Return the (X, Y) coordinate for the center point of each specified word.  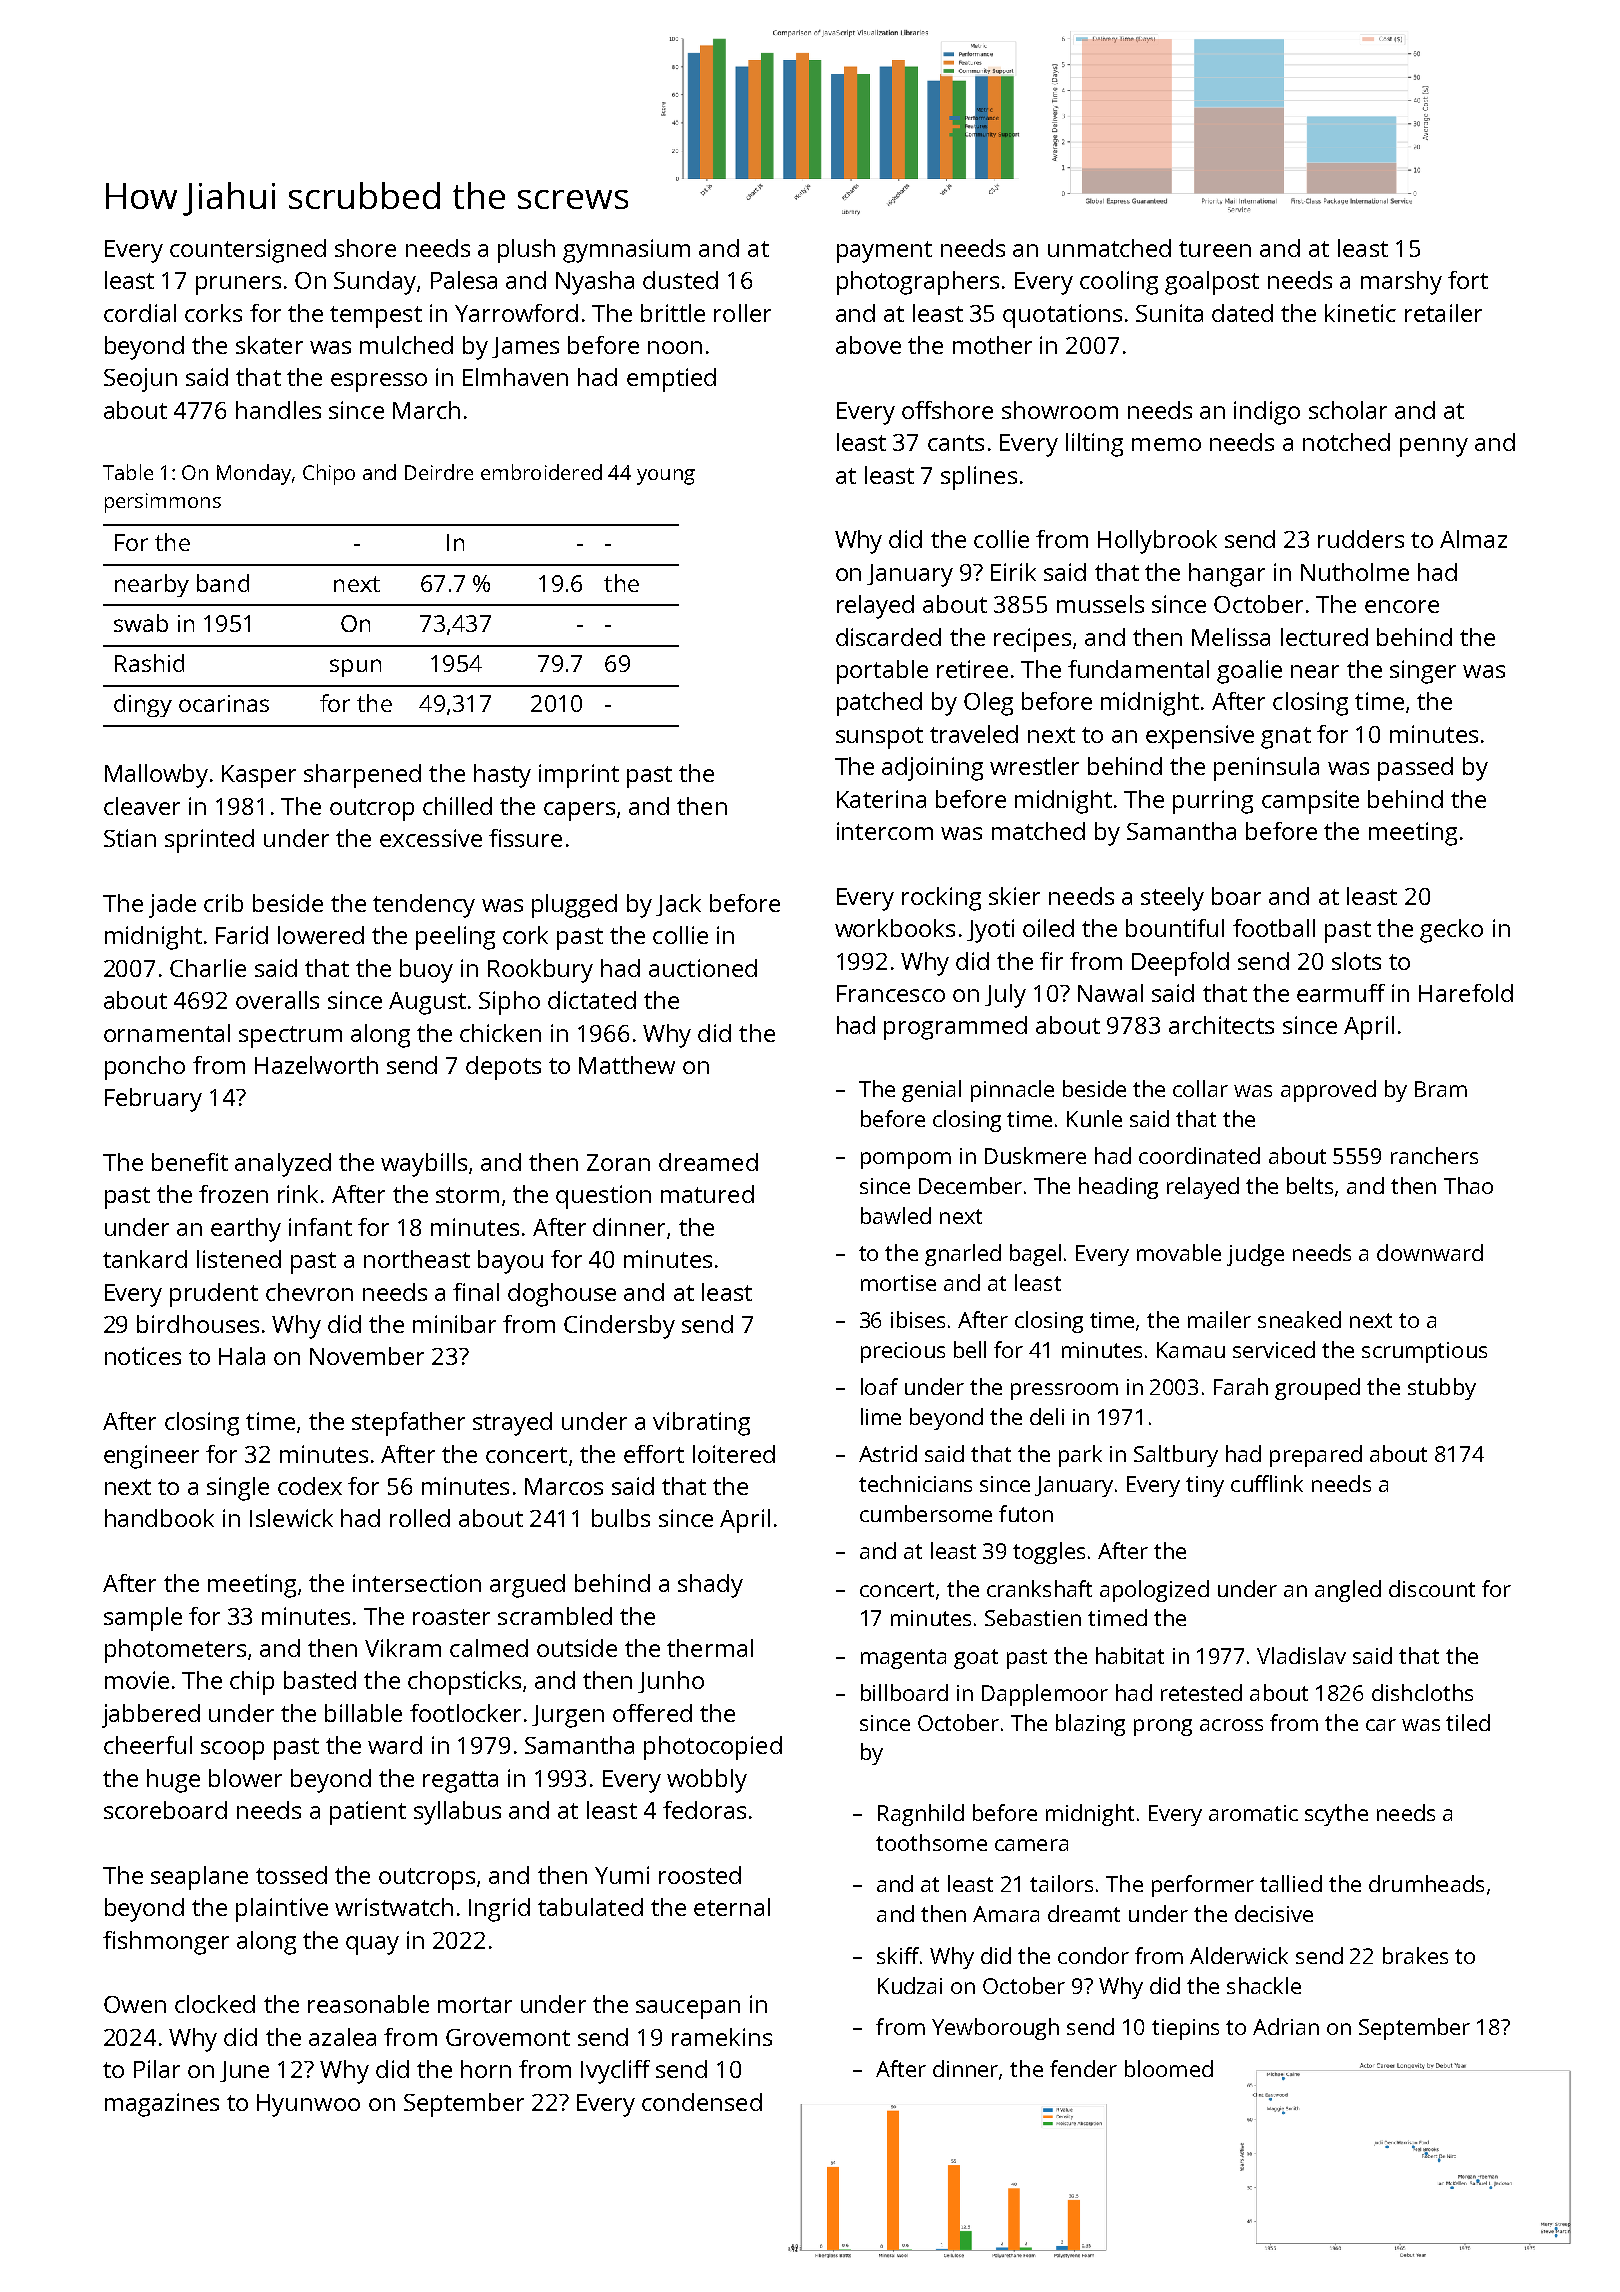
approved (1328, 1091)
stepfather (408, 1424)
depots (503, 1068)
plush (526, 251)
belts (1310, 1185)
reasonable (368, 2004)
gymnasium (626, 251)
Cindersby (619, 1327)
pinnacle (1012, 1091)
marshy (1401, 283)
